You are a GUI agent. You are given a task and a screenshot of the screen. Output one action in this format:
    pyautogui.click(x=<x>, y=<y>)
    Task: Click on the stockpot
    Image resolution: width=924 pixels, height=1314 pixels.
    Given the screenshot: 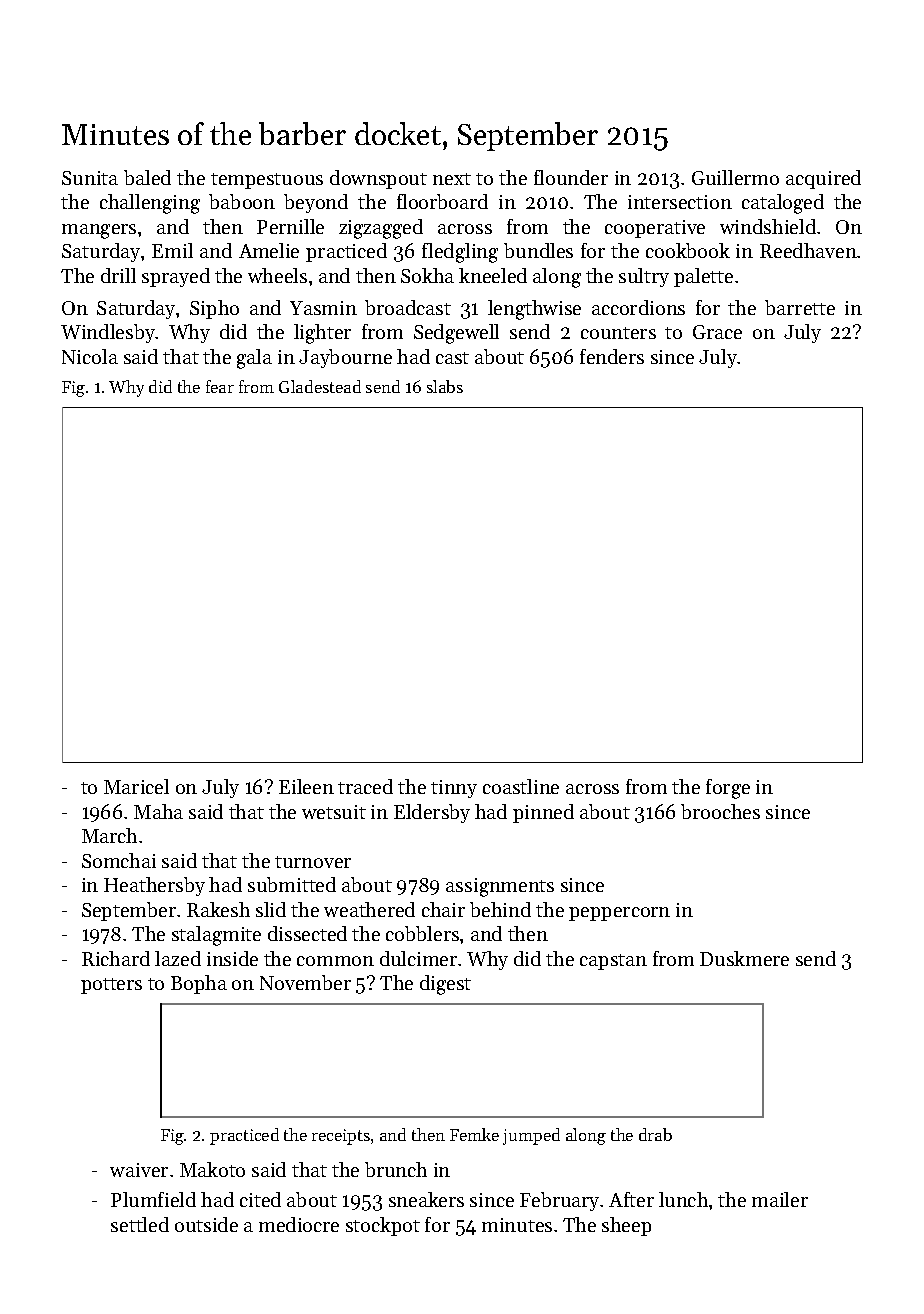 What is the action you would take?
    pyautogui.click(x=383, y=1226)
